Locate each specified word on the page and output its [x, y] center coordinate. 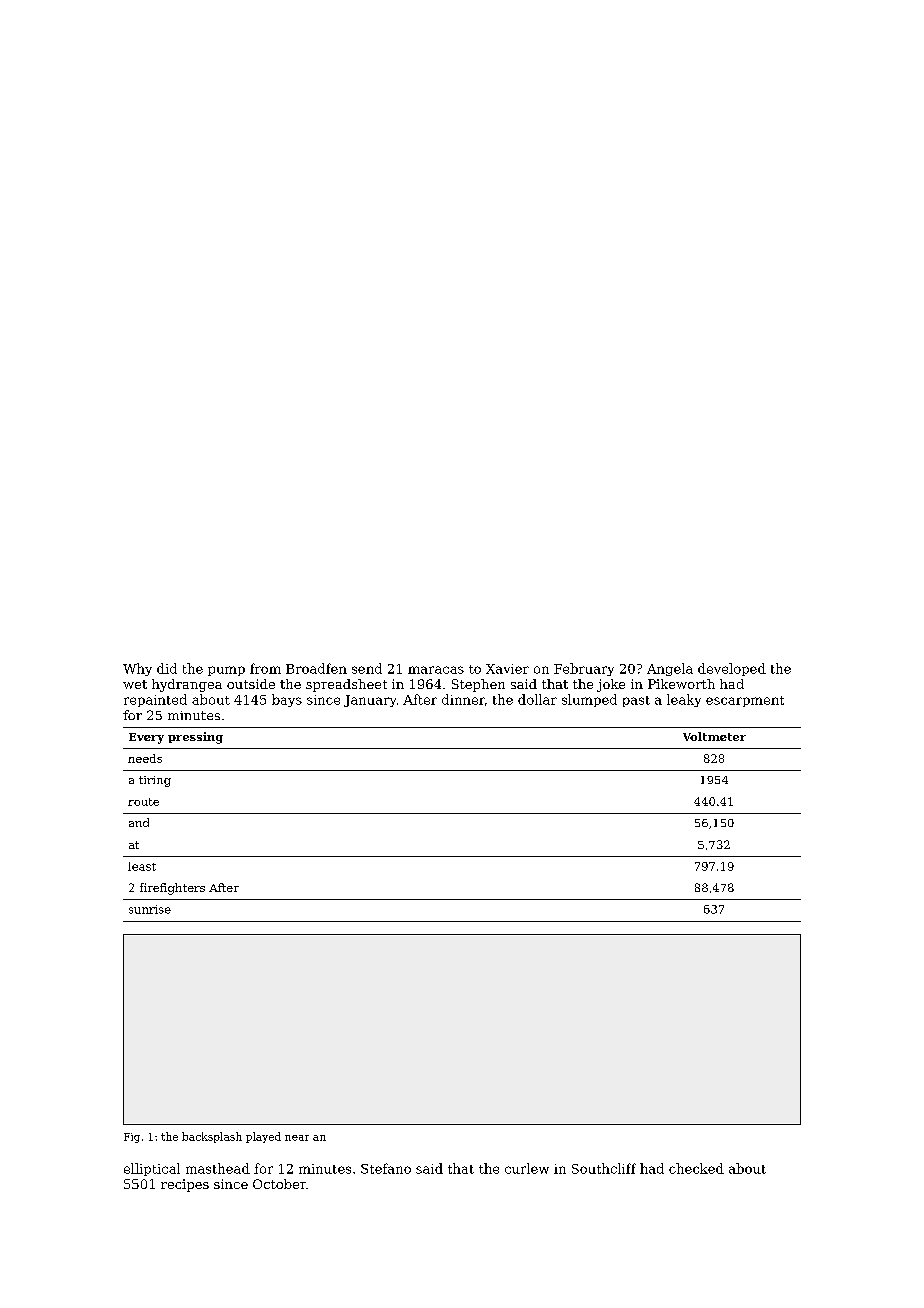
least [142, 866]
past [636, 701]
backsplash [212, 1137]
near [297, 1138]
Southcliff [604, 1168]
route [143, 802]
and [139, 822]
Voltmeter [714, 736]
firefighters [172, 889]
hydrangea [187, 685]
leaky [684, 700]
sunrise [150, 909]
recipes [185, 1185]
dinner [463, 699]
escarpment [745, 701]
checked [696, 1168]
